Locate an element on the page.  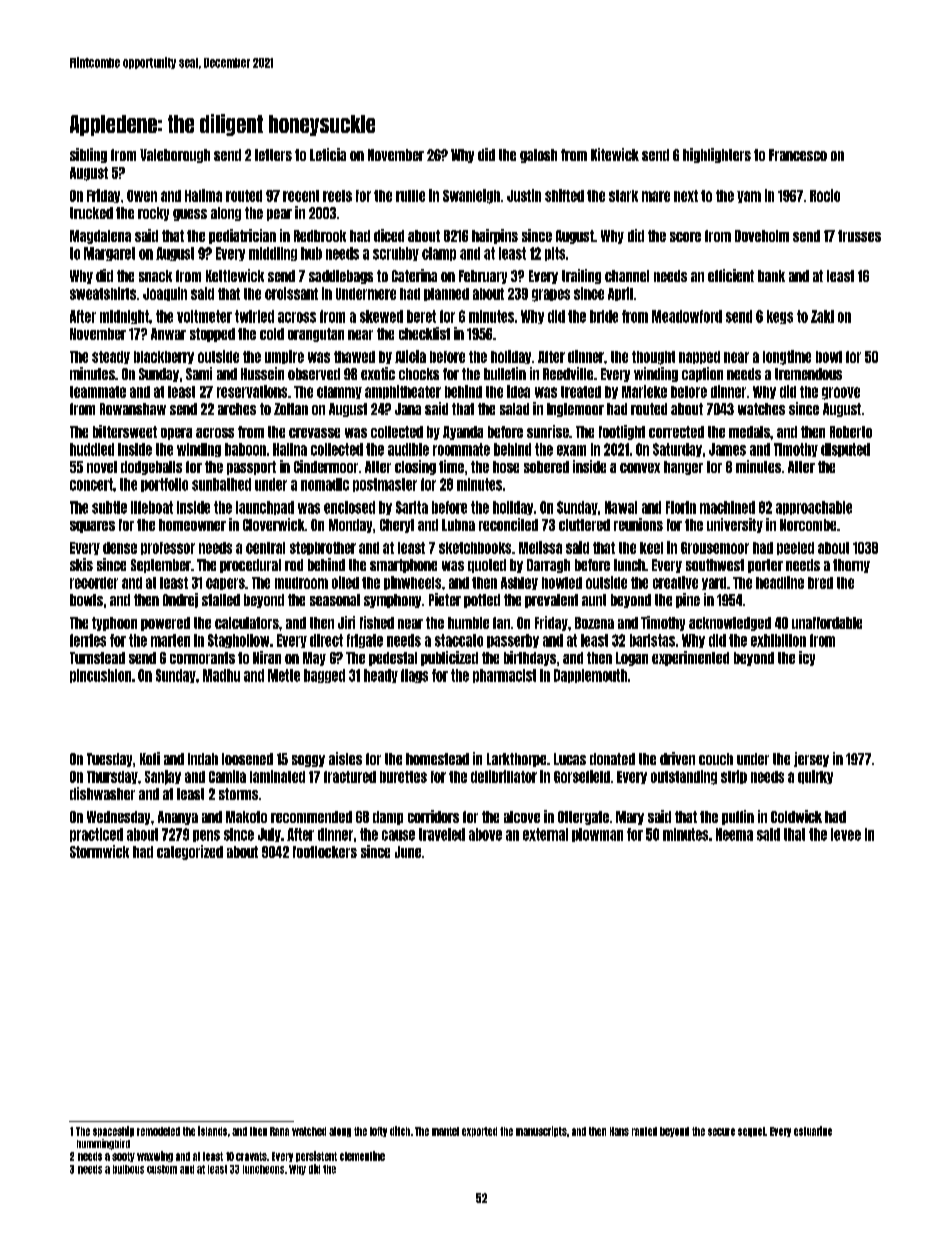
fractured is located at coordinates (350, 777).
